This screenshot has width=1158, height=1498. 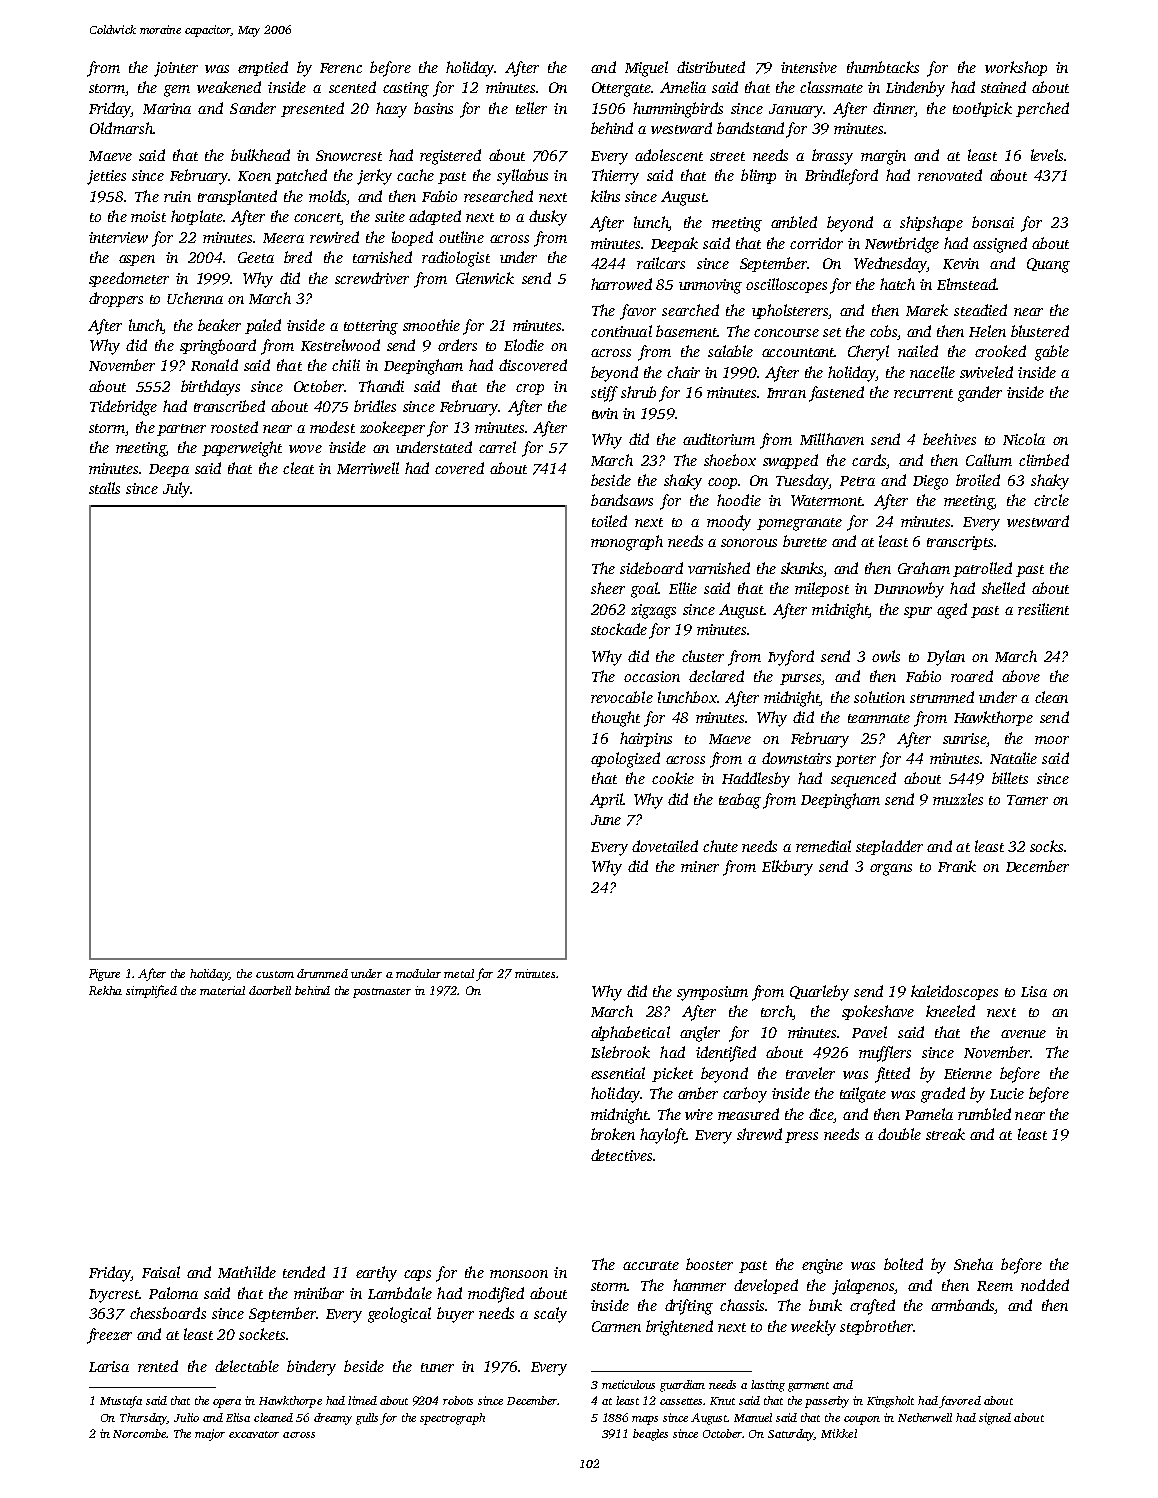 What do you see at coordinates (177, 490) in the screenshot?
I see `July` at bounding box center [177, 490].
